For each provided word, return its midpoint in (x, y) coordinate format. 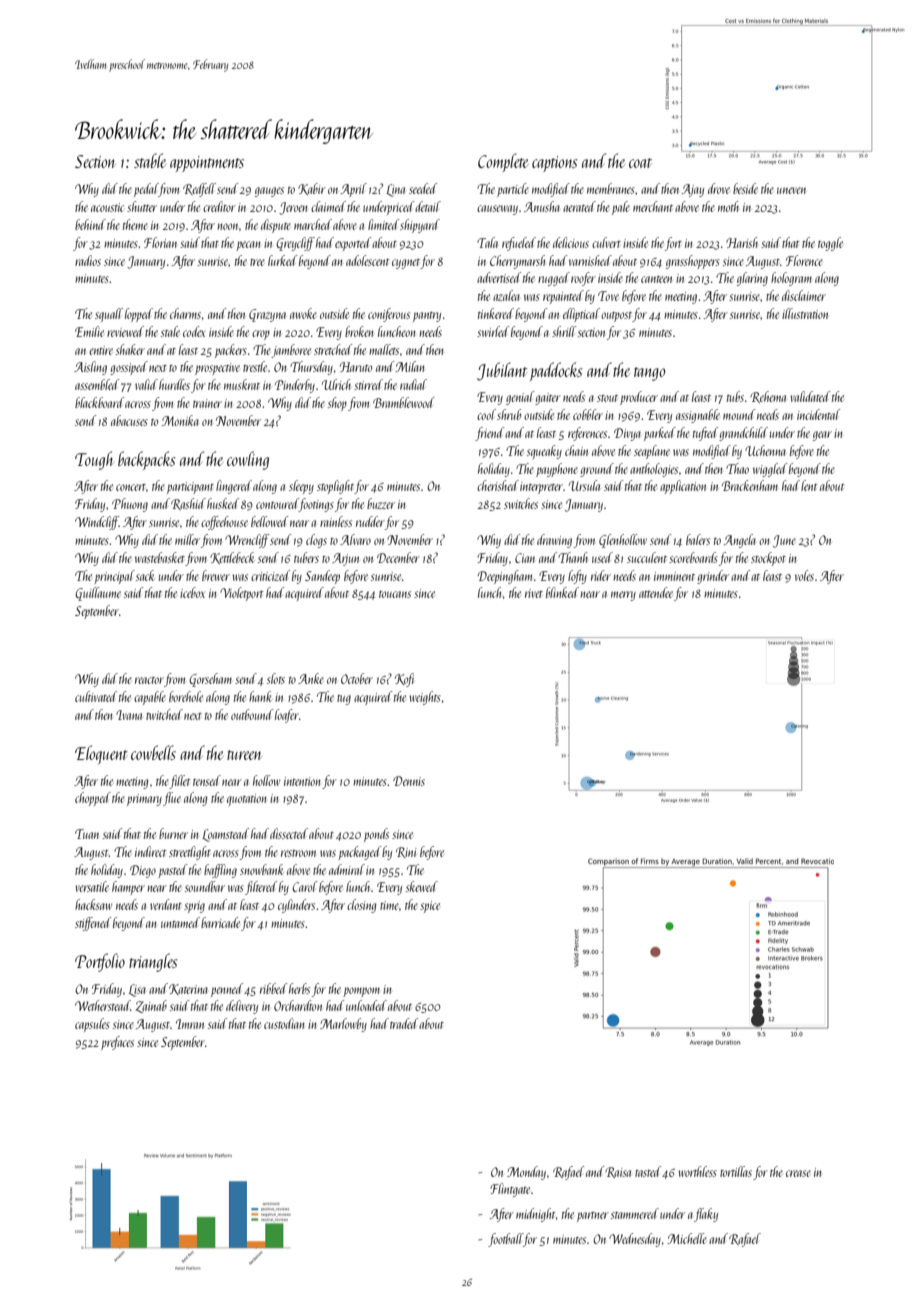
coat (640, 163)
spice (430, 907)
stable (150, 160)
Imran (190, 1024)
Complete (503, 162)
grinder (713, 577)
